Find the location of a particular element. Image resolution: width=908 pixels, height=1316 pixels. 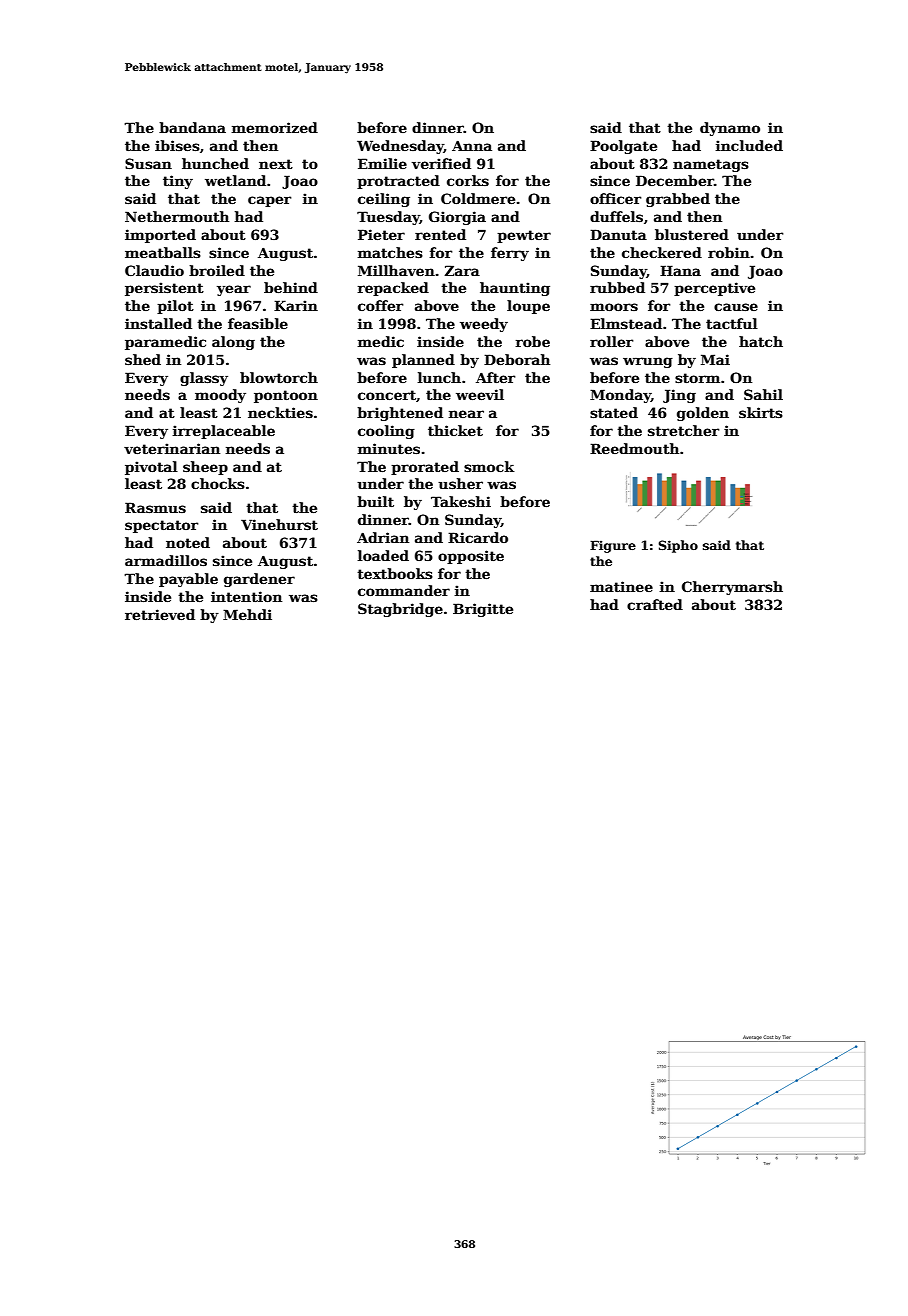

moody is located at coordinates (220, 396).
